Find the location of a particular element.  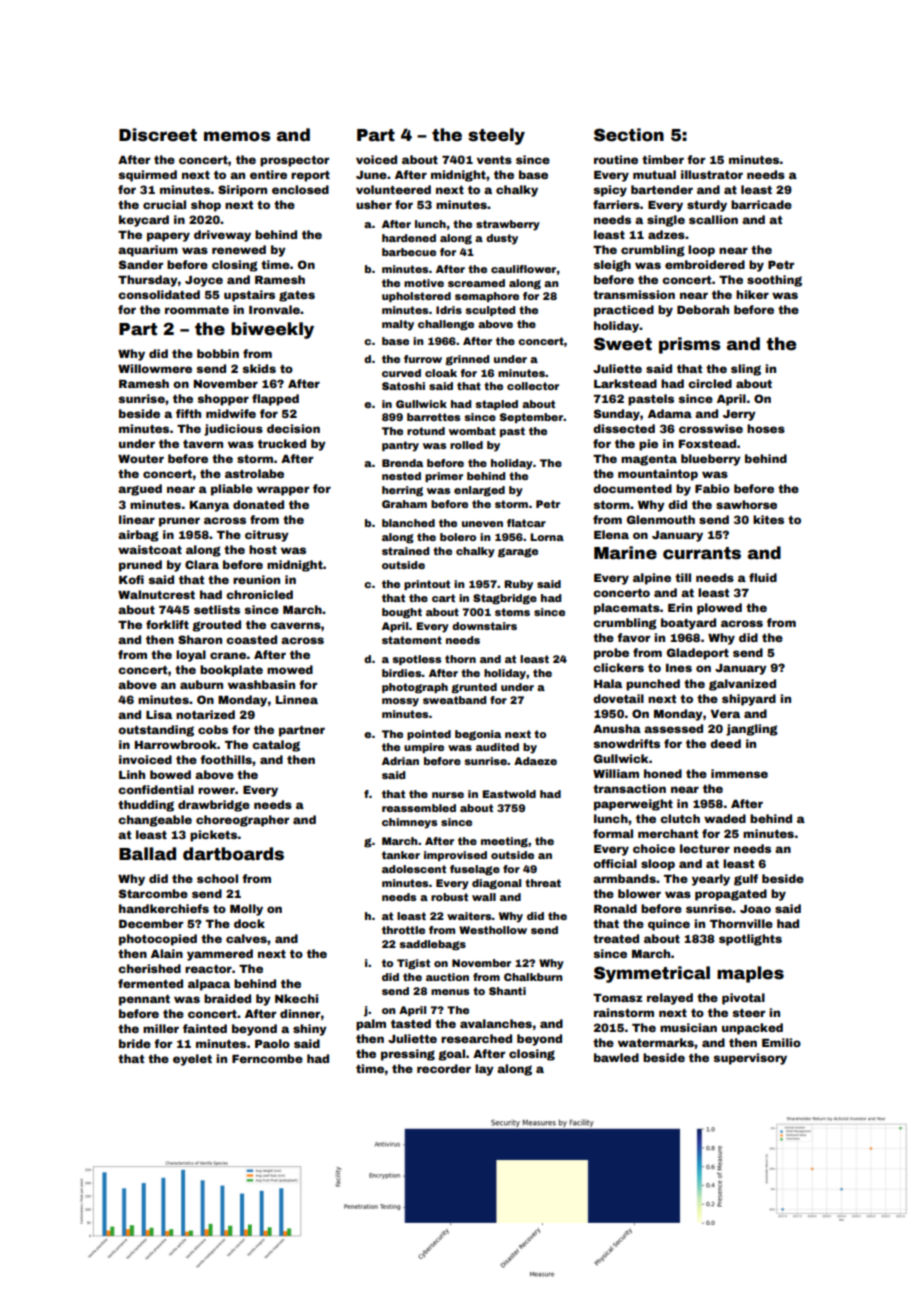

argued is located at coordinates (140, 490).
